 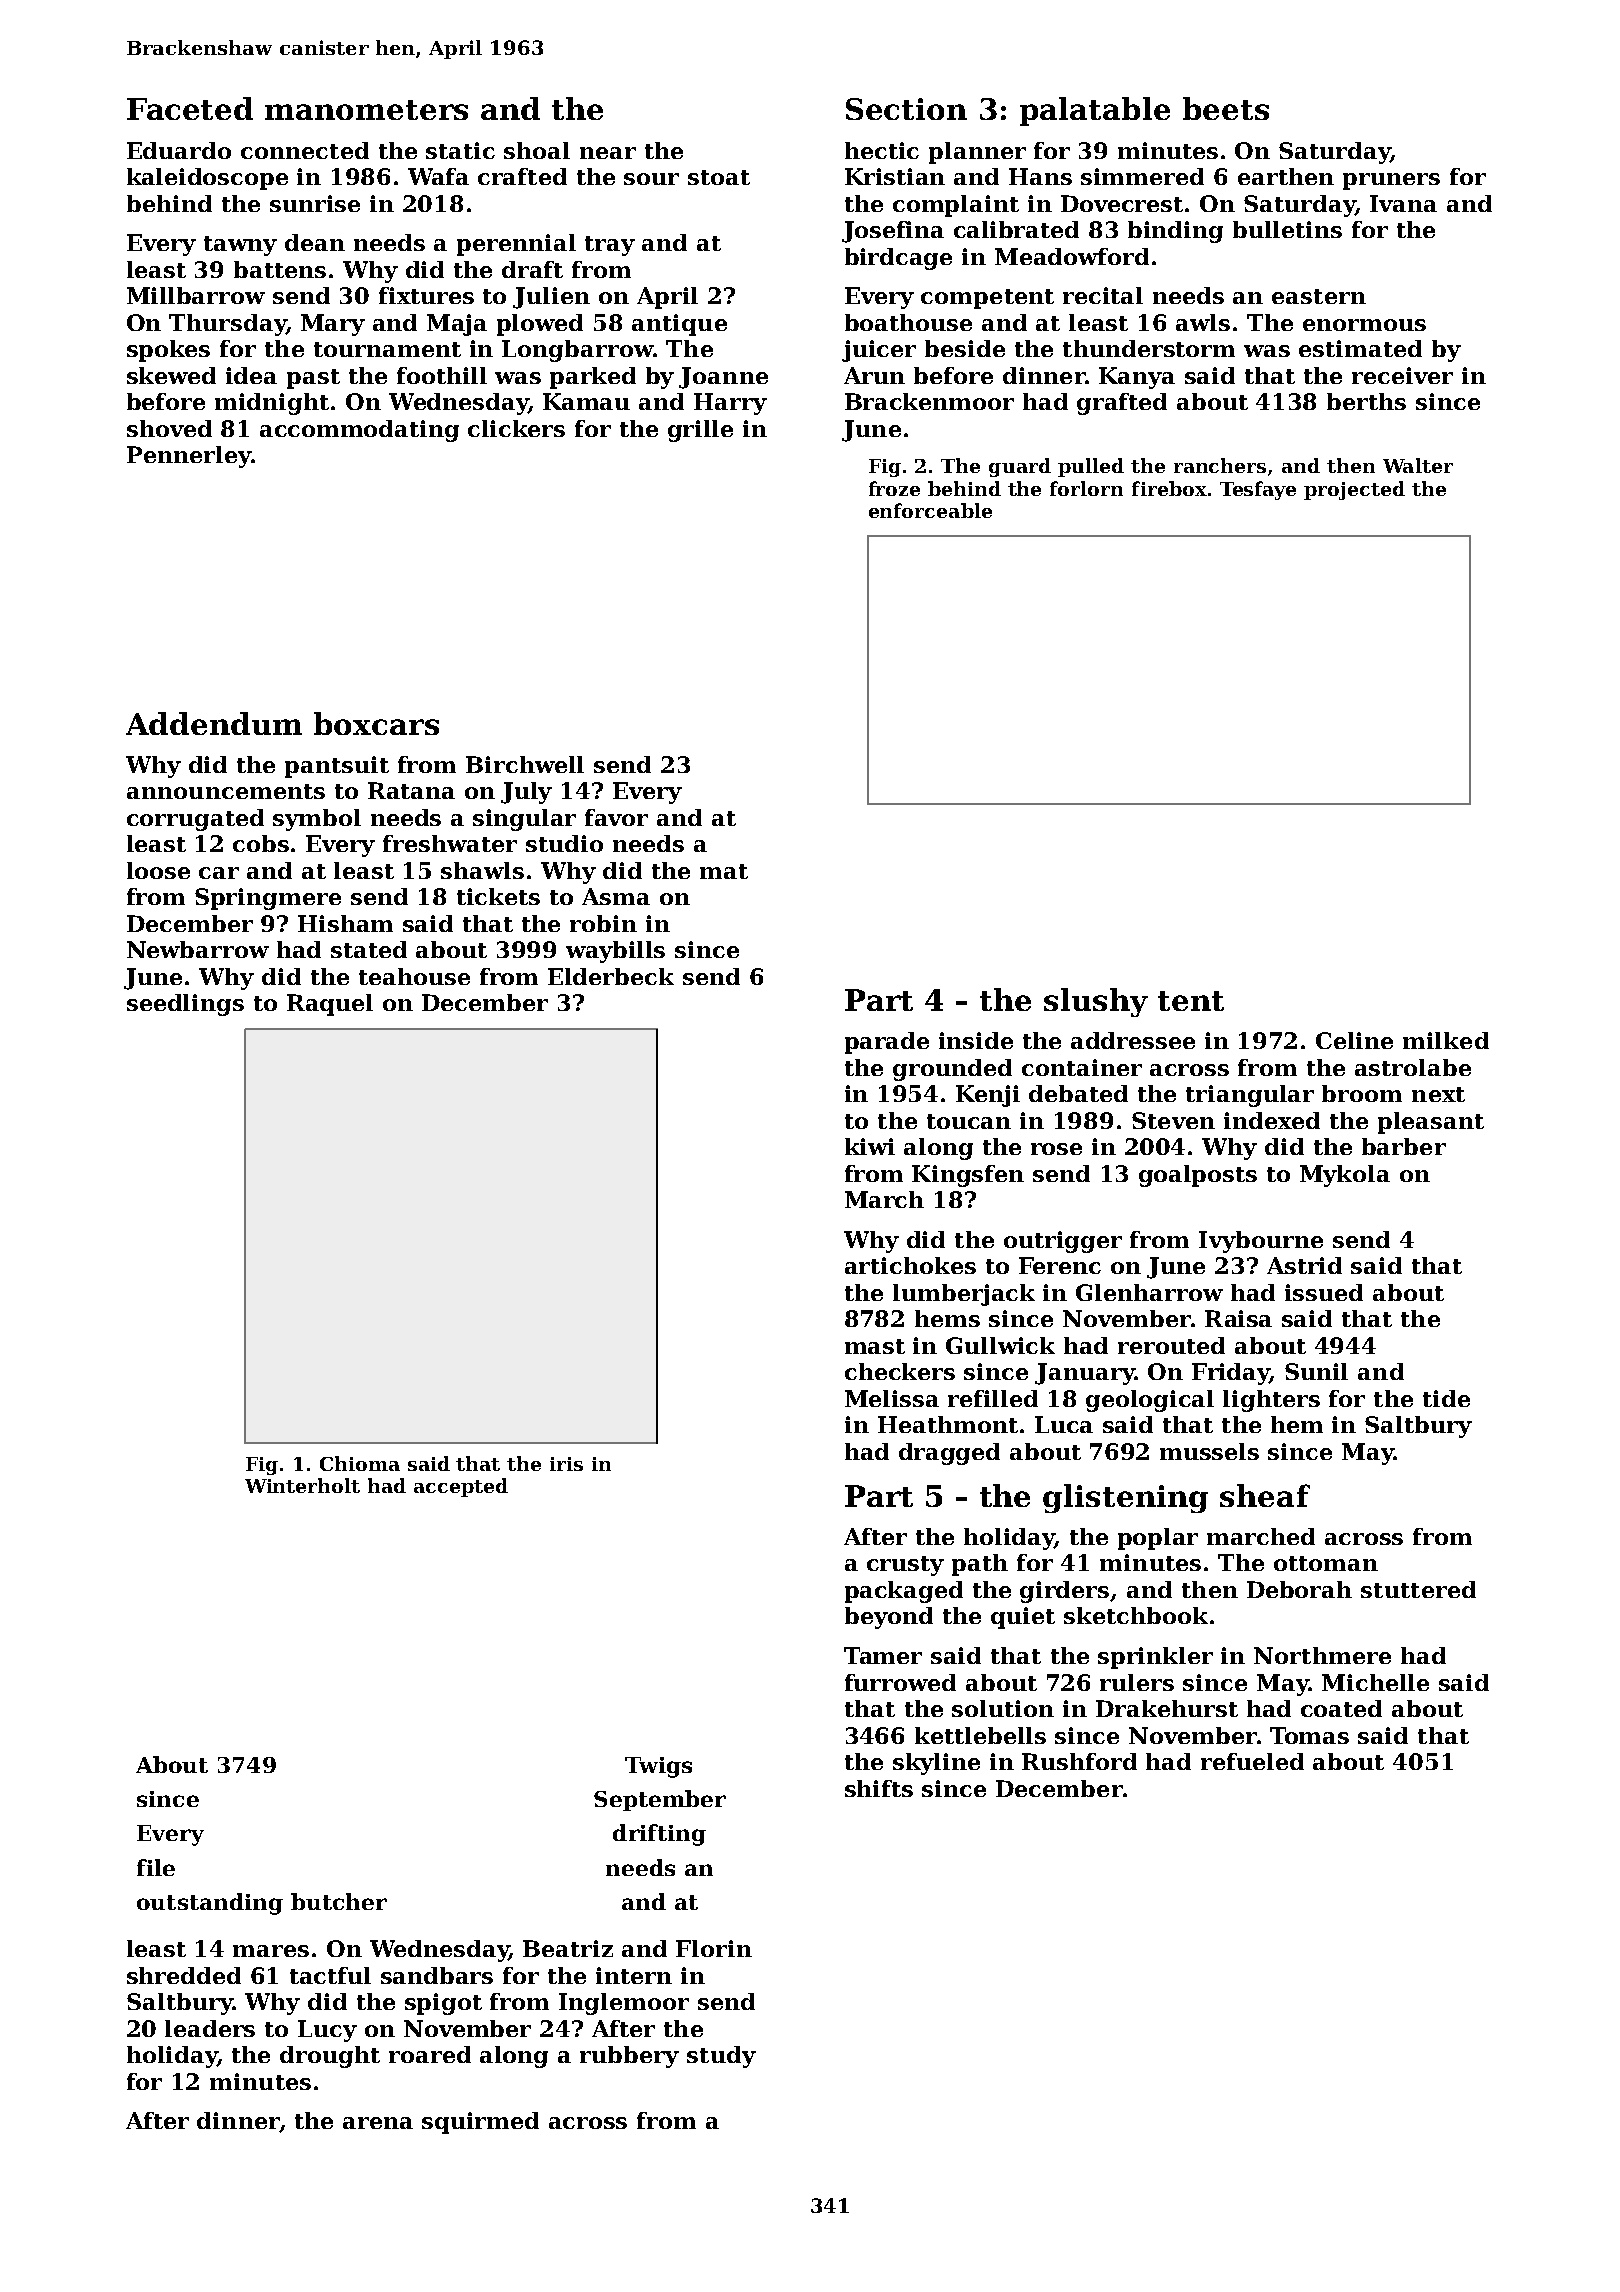 I want to click on thunderstorm, so click(x=1149, y=348).
